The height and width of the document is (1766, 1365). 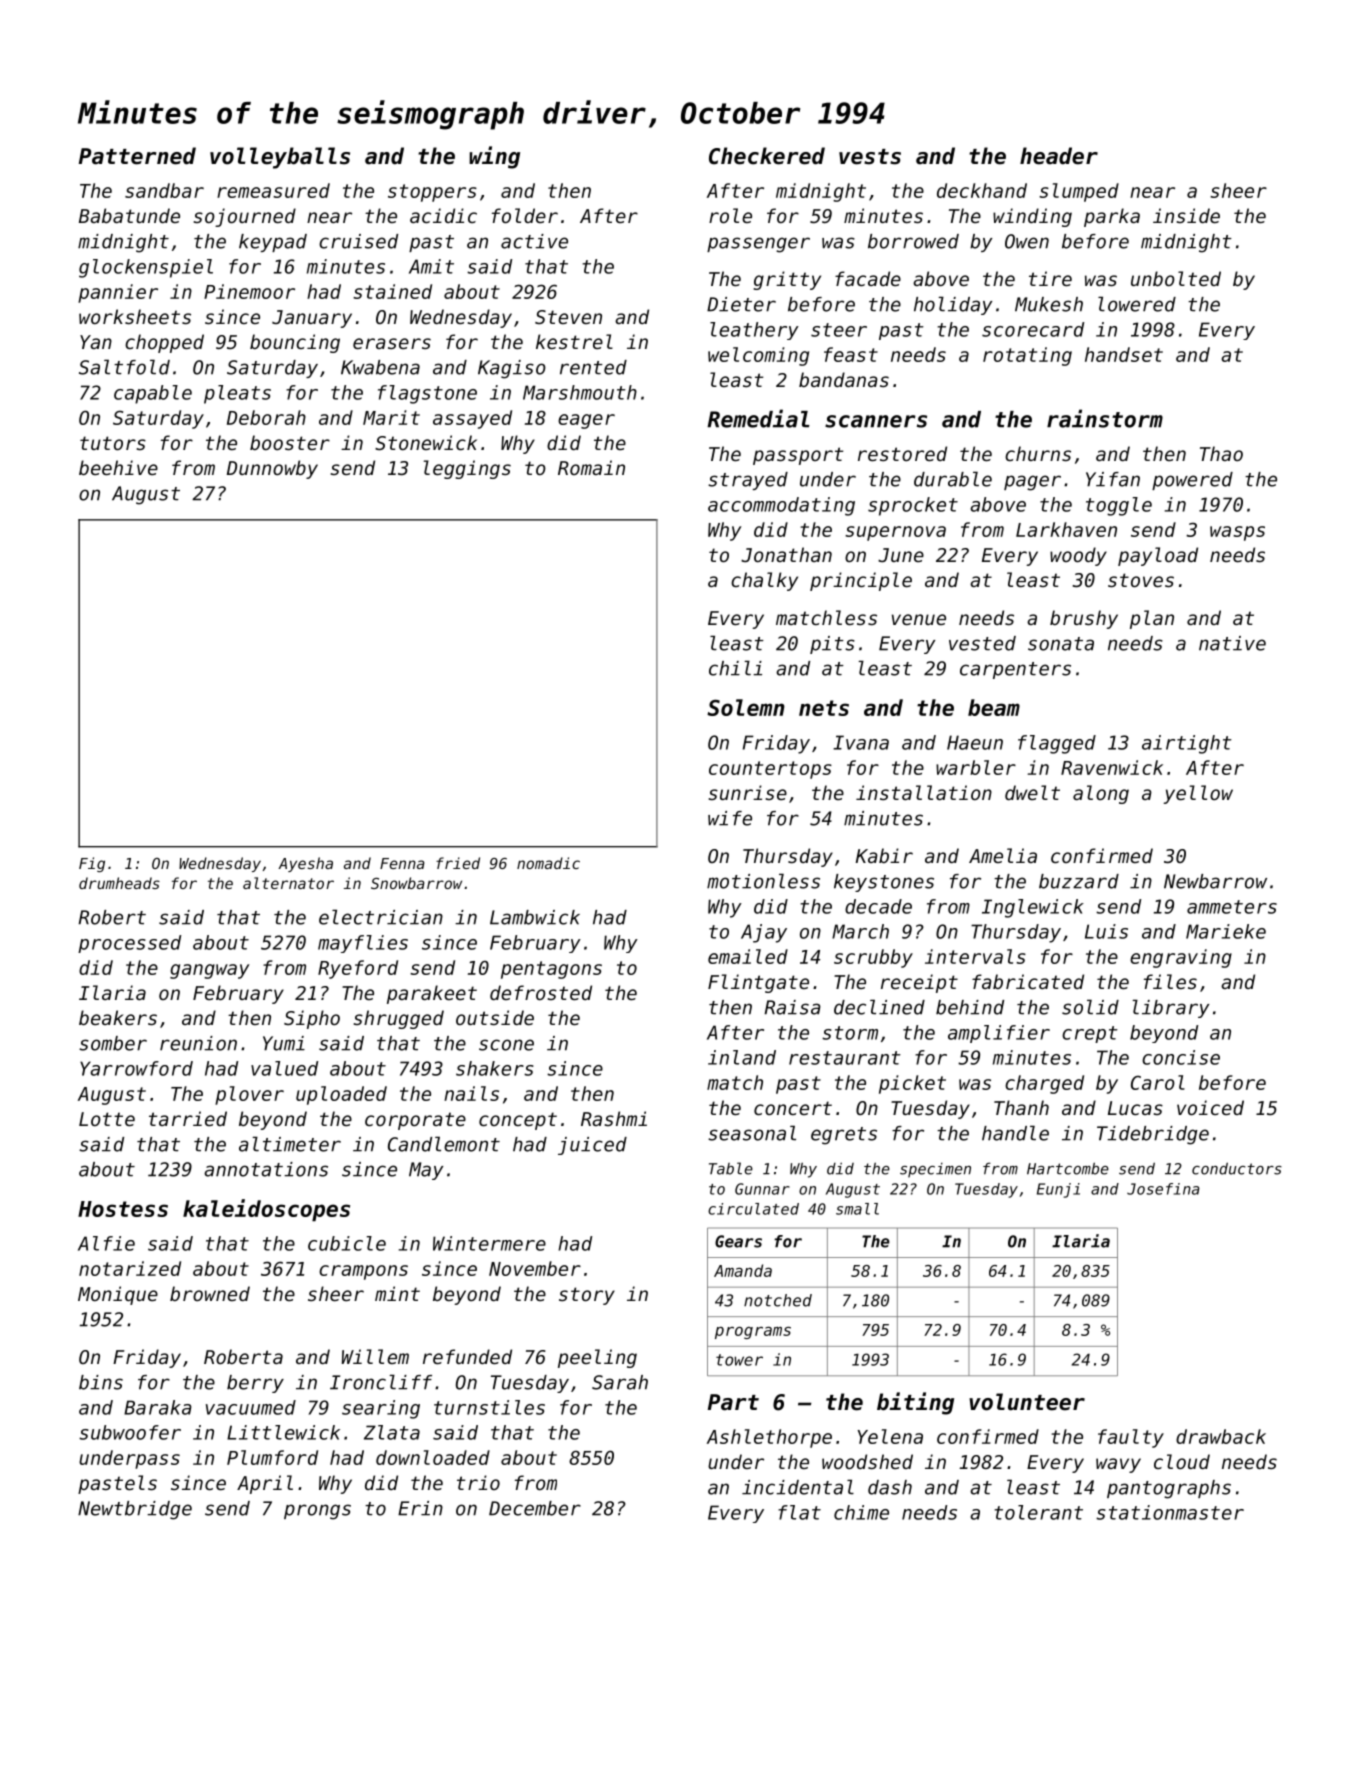 I want to click on tutors, so click(x=113, y=443).
